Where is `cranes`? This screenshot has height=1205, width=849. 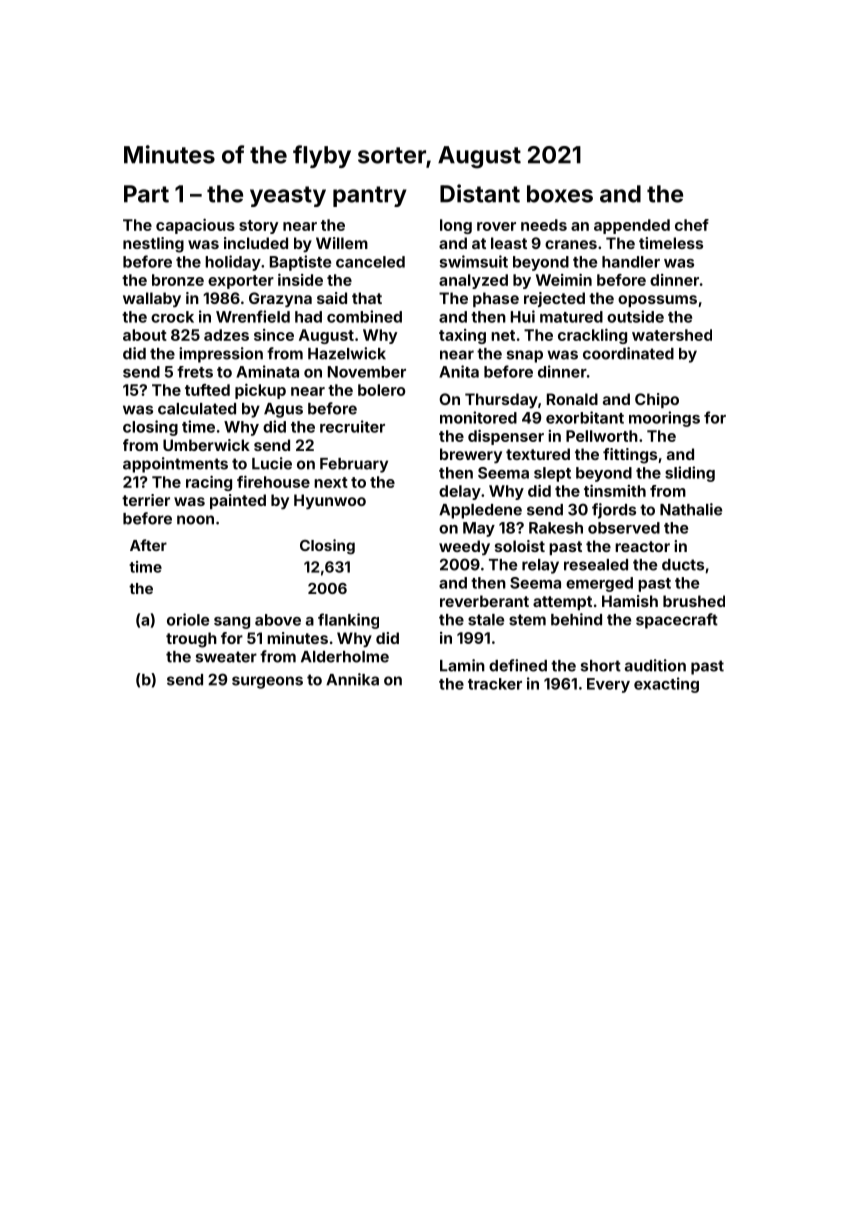
cranes is located at coordinates (571, 244).
